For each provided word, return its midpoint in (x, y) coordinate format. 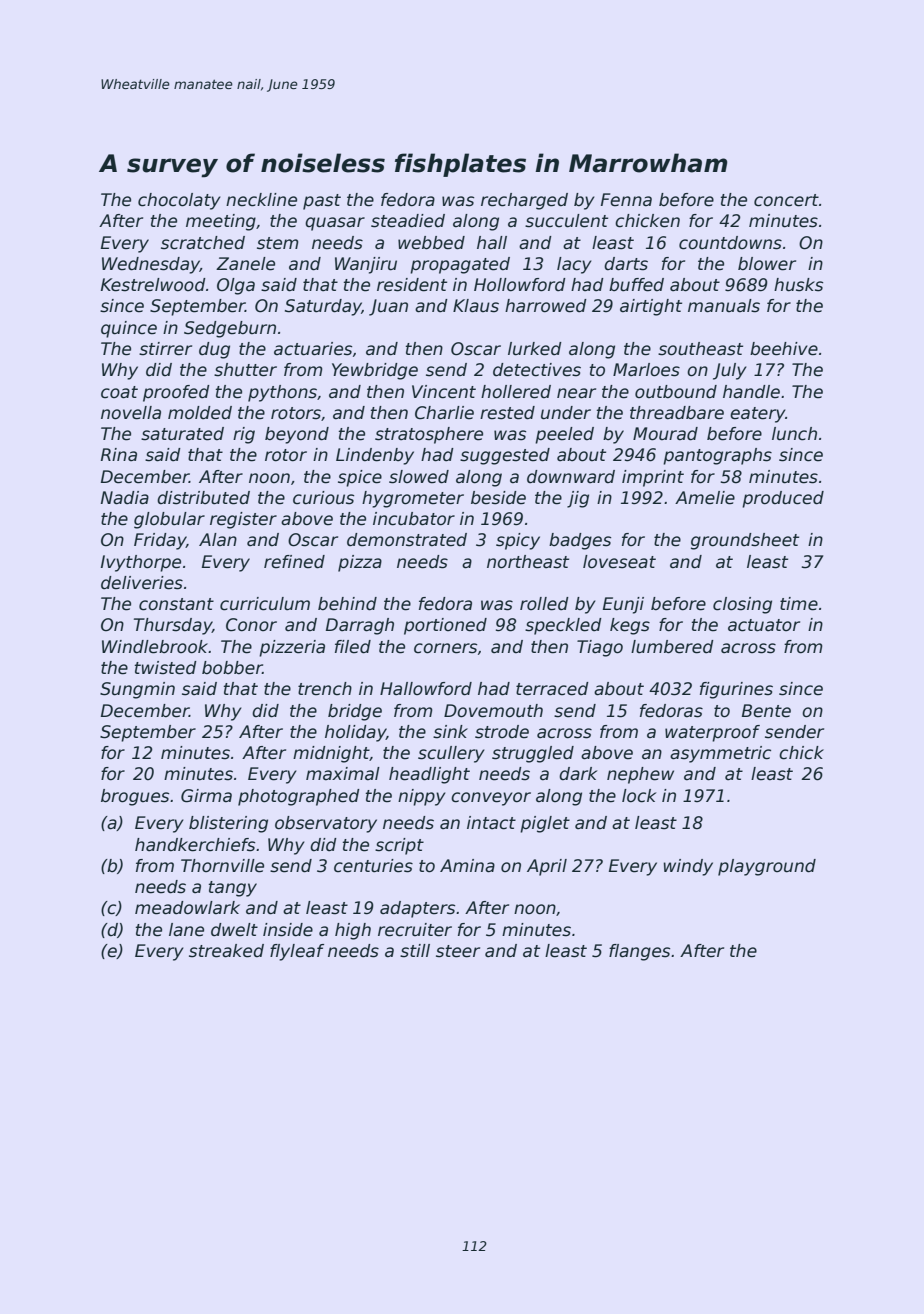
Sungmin (137, 690)
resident (412, 285)
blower (767, 264)
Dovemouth (493, 711)
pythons (282, 393)
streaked (226, 951)
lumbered (672, 647)
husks (798, 285)
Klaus (476, 306)
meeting (221, 222)
